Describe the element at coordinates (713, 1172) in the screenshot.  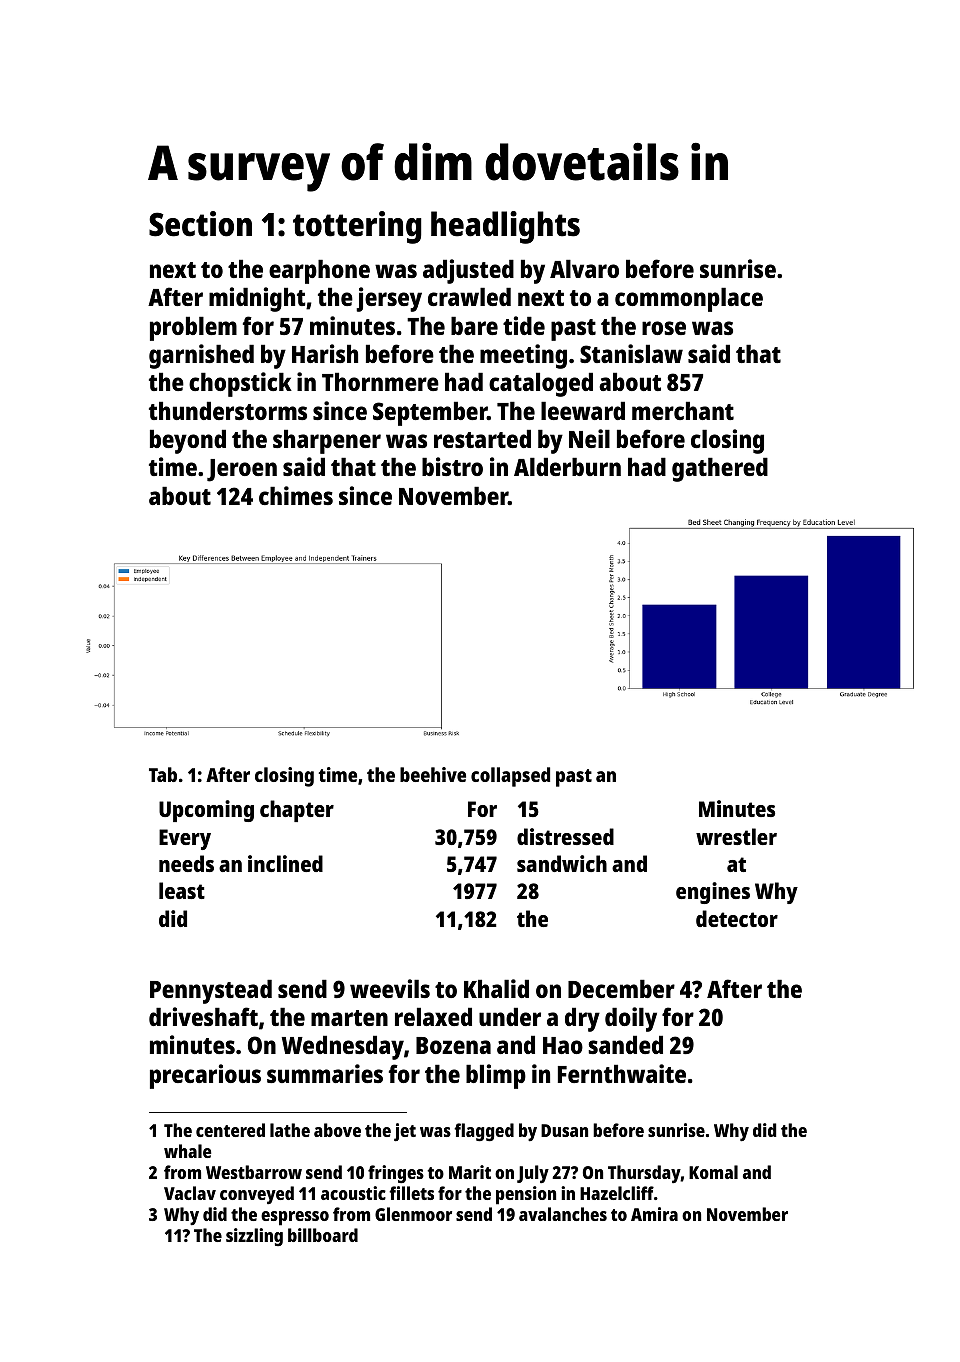
I see `Komal` at that location.
